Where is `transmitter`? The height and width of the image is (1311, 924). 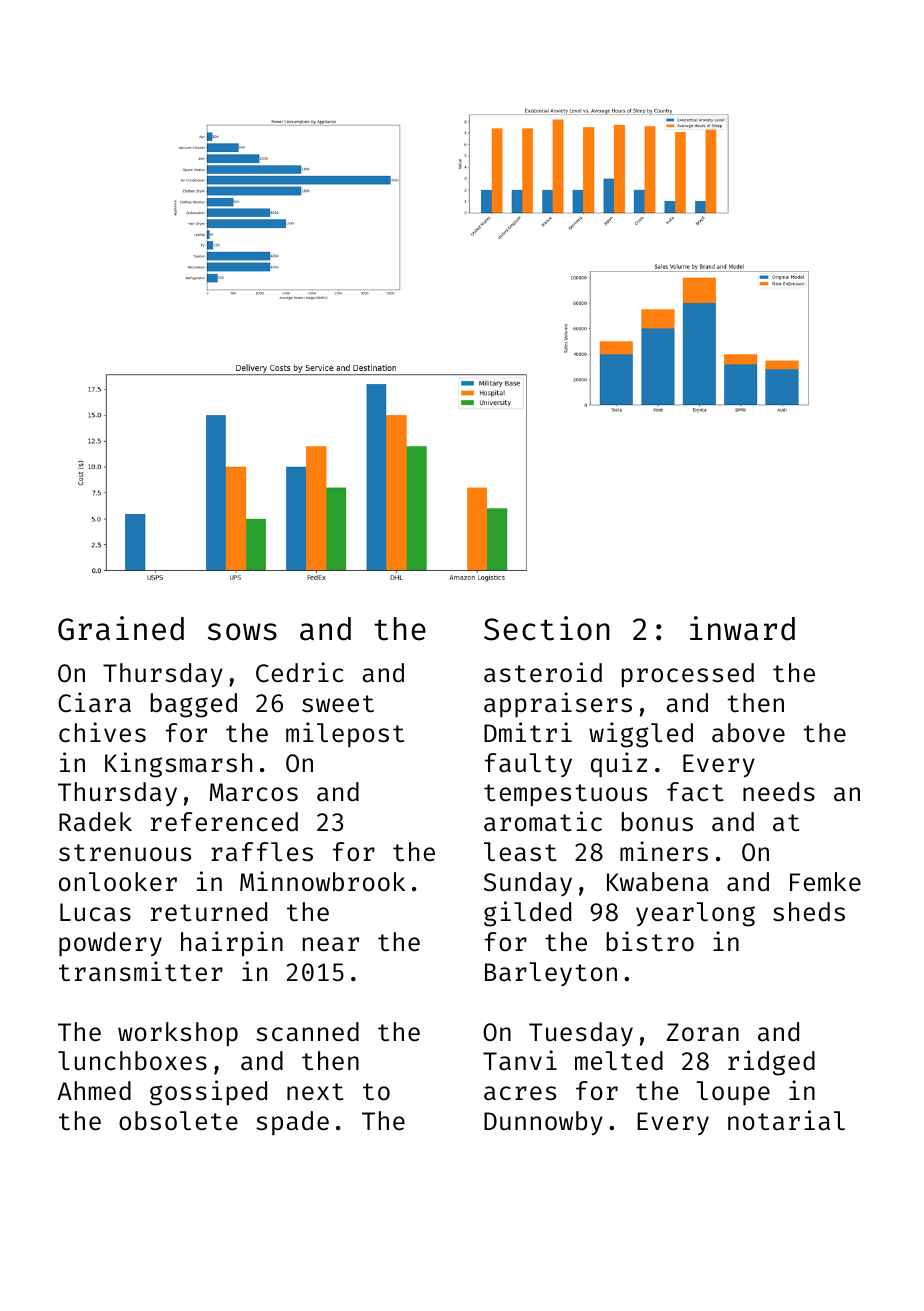
transmitter is located at coordinates (141, 971).
